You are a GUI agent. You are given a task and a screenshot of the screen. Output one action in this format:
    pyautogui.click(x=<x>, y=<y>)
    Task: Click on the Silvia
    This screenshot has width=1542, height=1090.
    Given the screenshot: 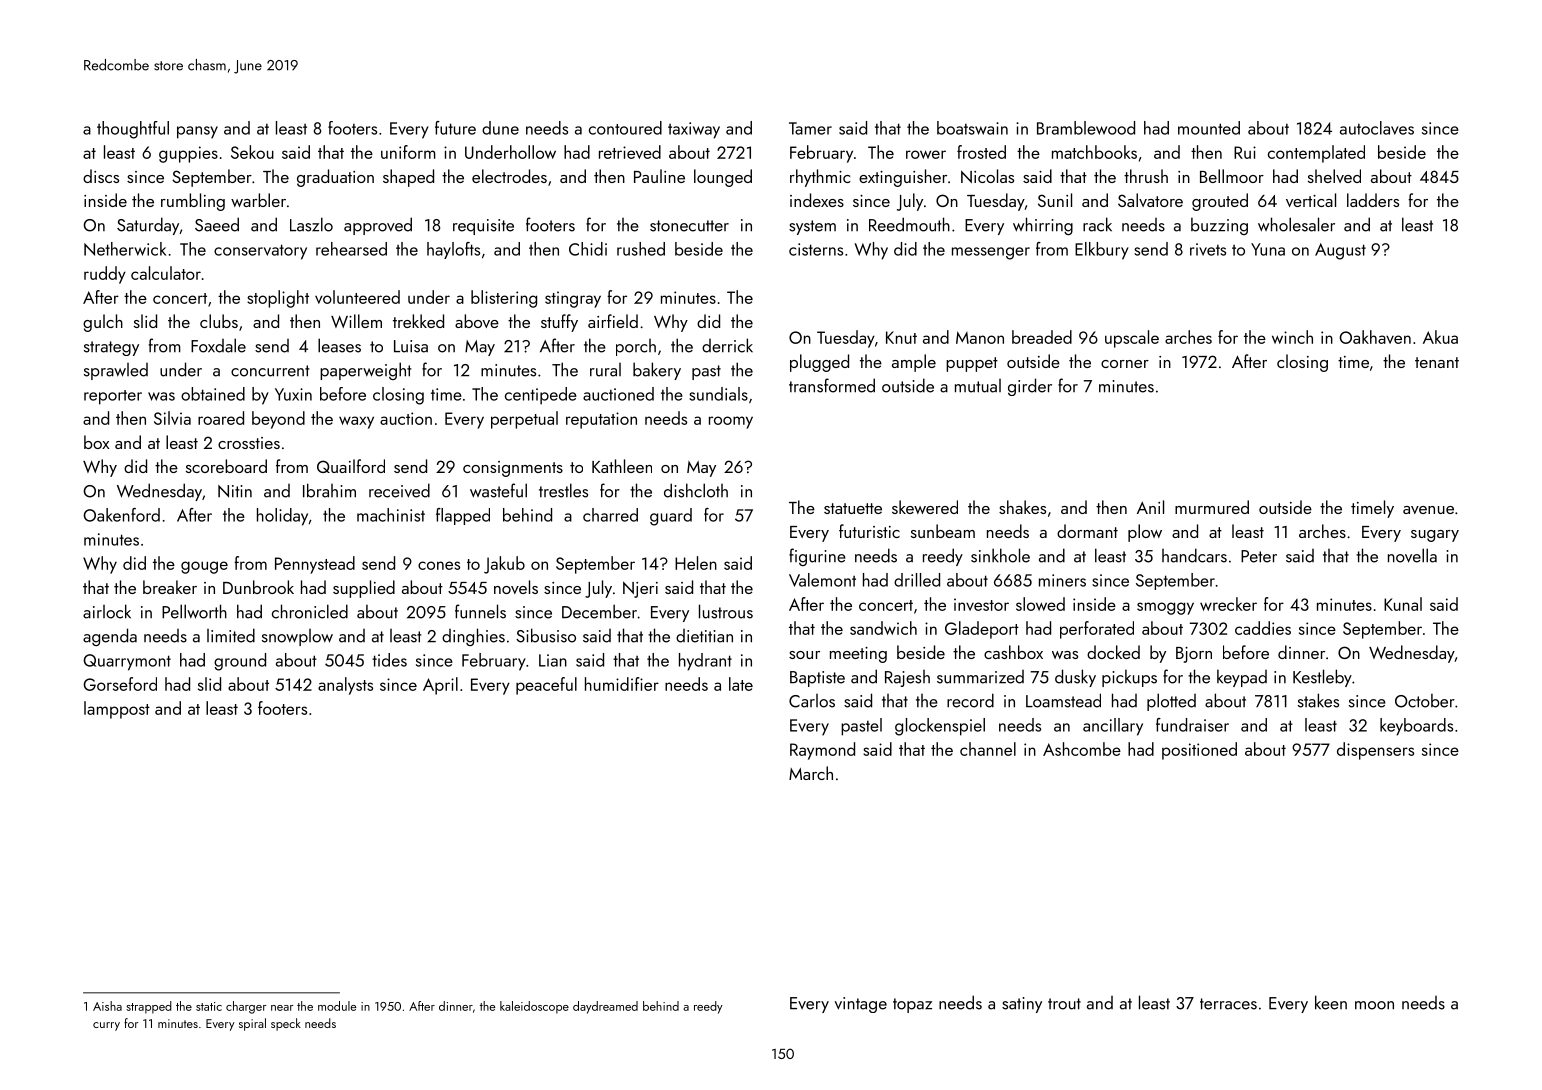 What is the action you would take?
    pyautogui.click(x=172, y=418)
